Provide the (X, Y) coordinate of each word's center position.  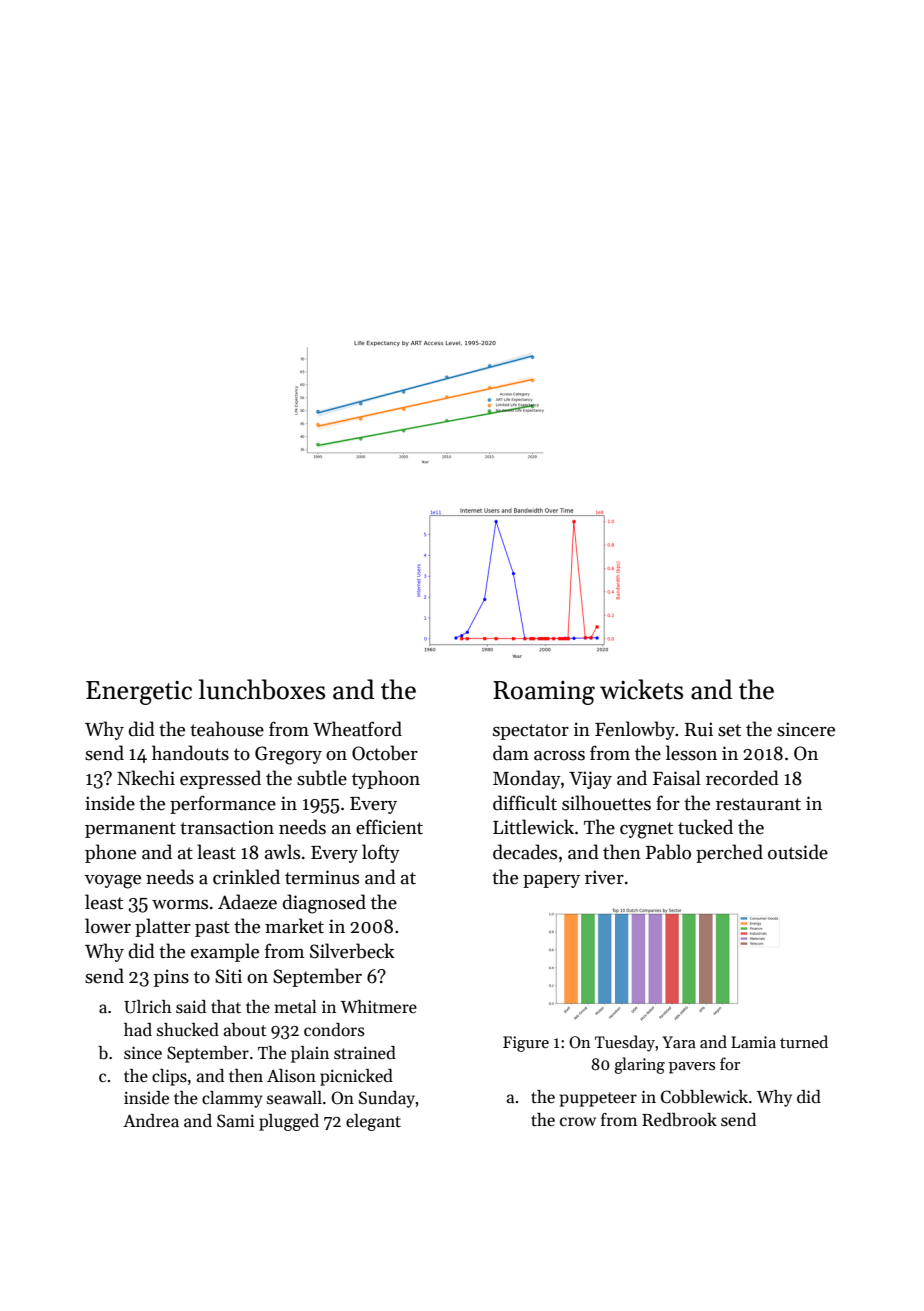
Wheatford (357, 729)
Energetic (139, 693)
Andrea (151, 1121)
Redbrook (679, 1120)
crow (578, 1122)
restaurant (758, 804)
